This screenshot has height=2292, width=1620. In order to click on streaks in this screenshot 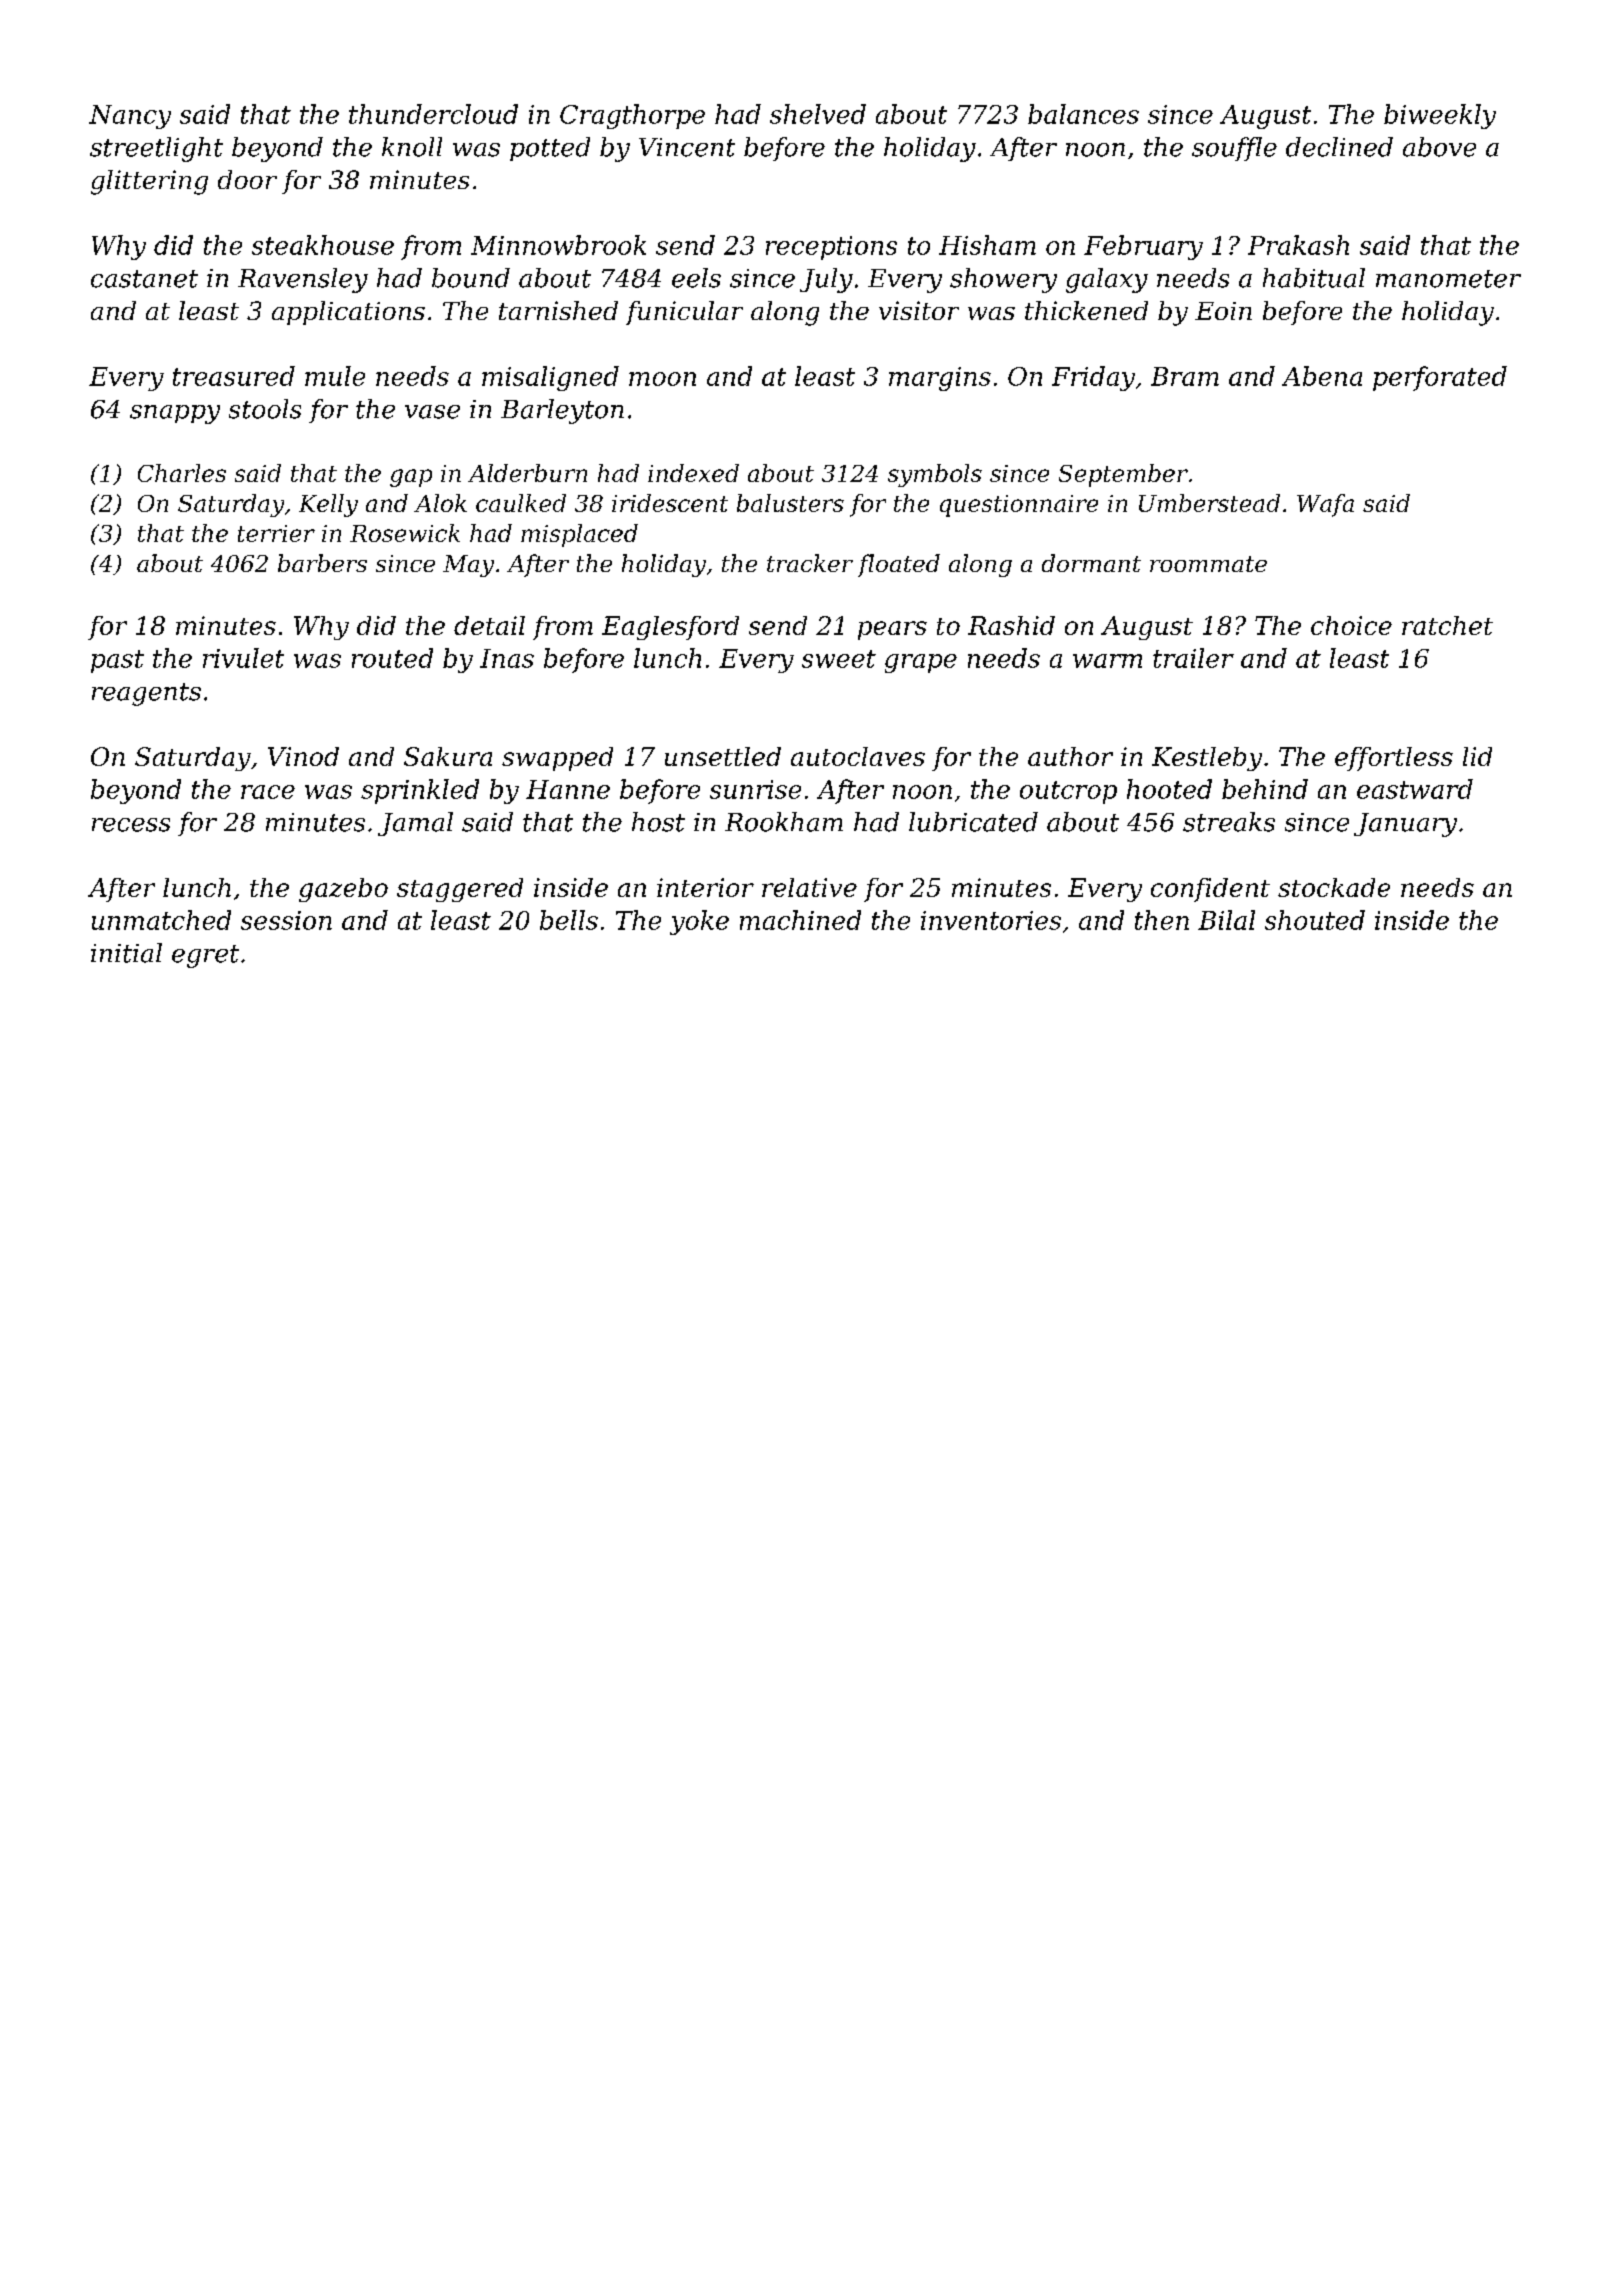, I will do `click(1229, 822)`.
